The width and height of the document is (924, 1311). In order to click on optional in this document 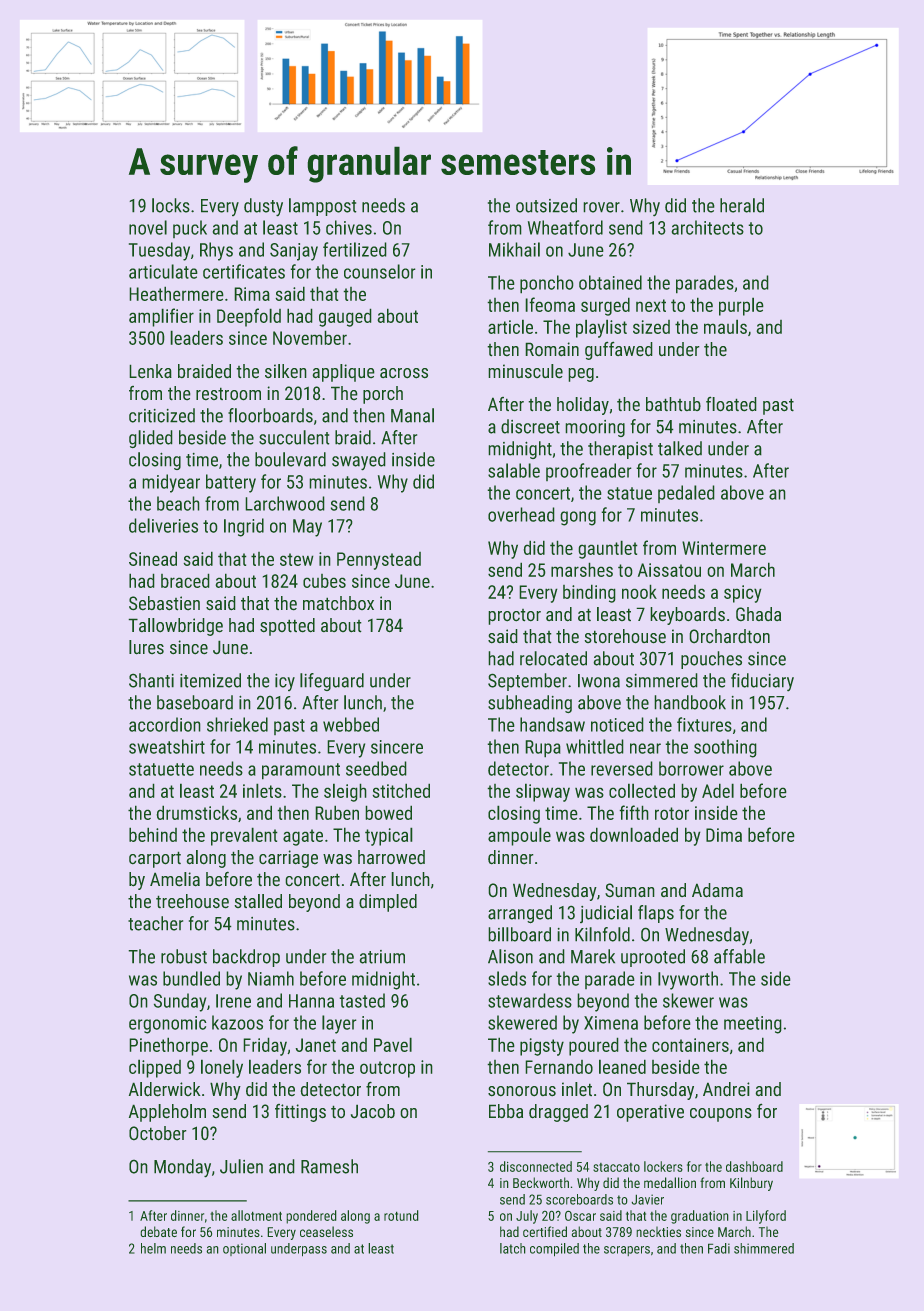, I will do `click(244, 1249)`.
